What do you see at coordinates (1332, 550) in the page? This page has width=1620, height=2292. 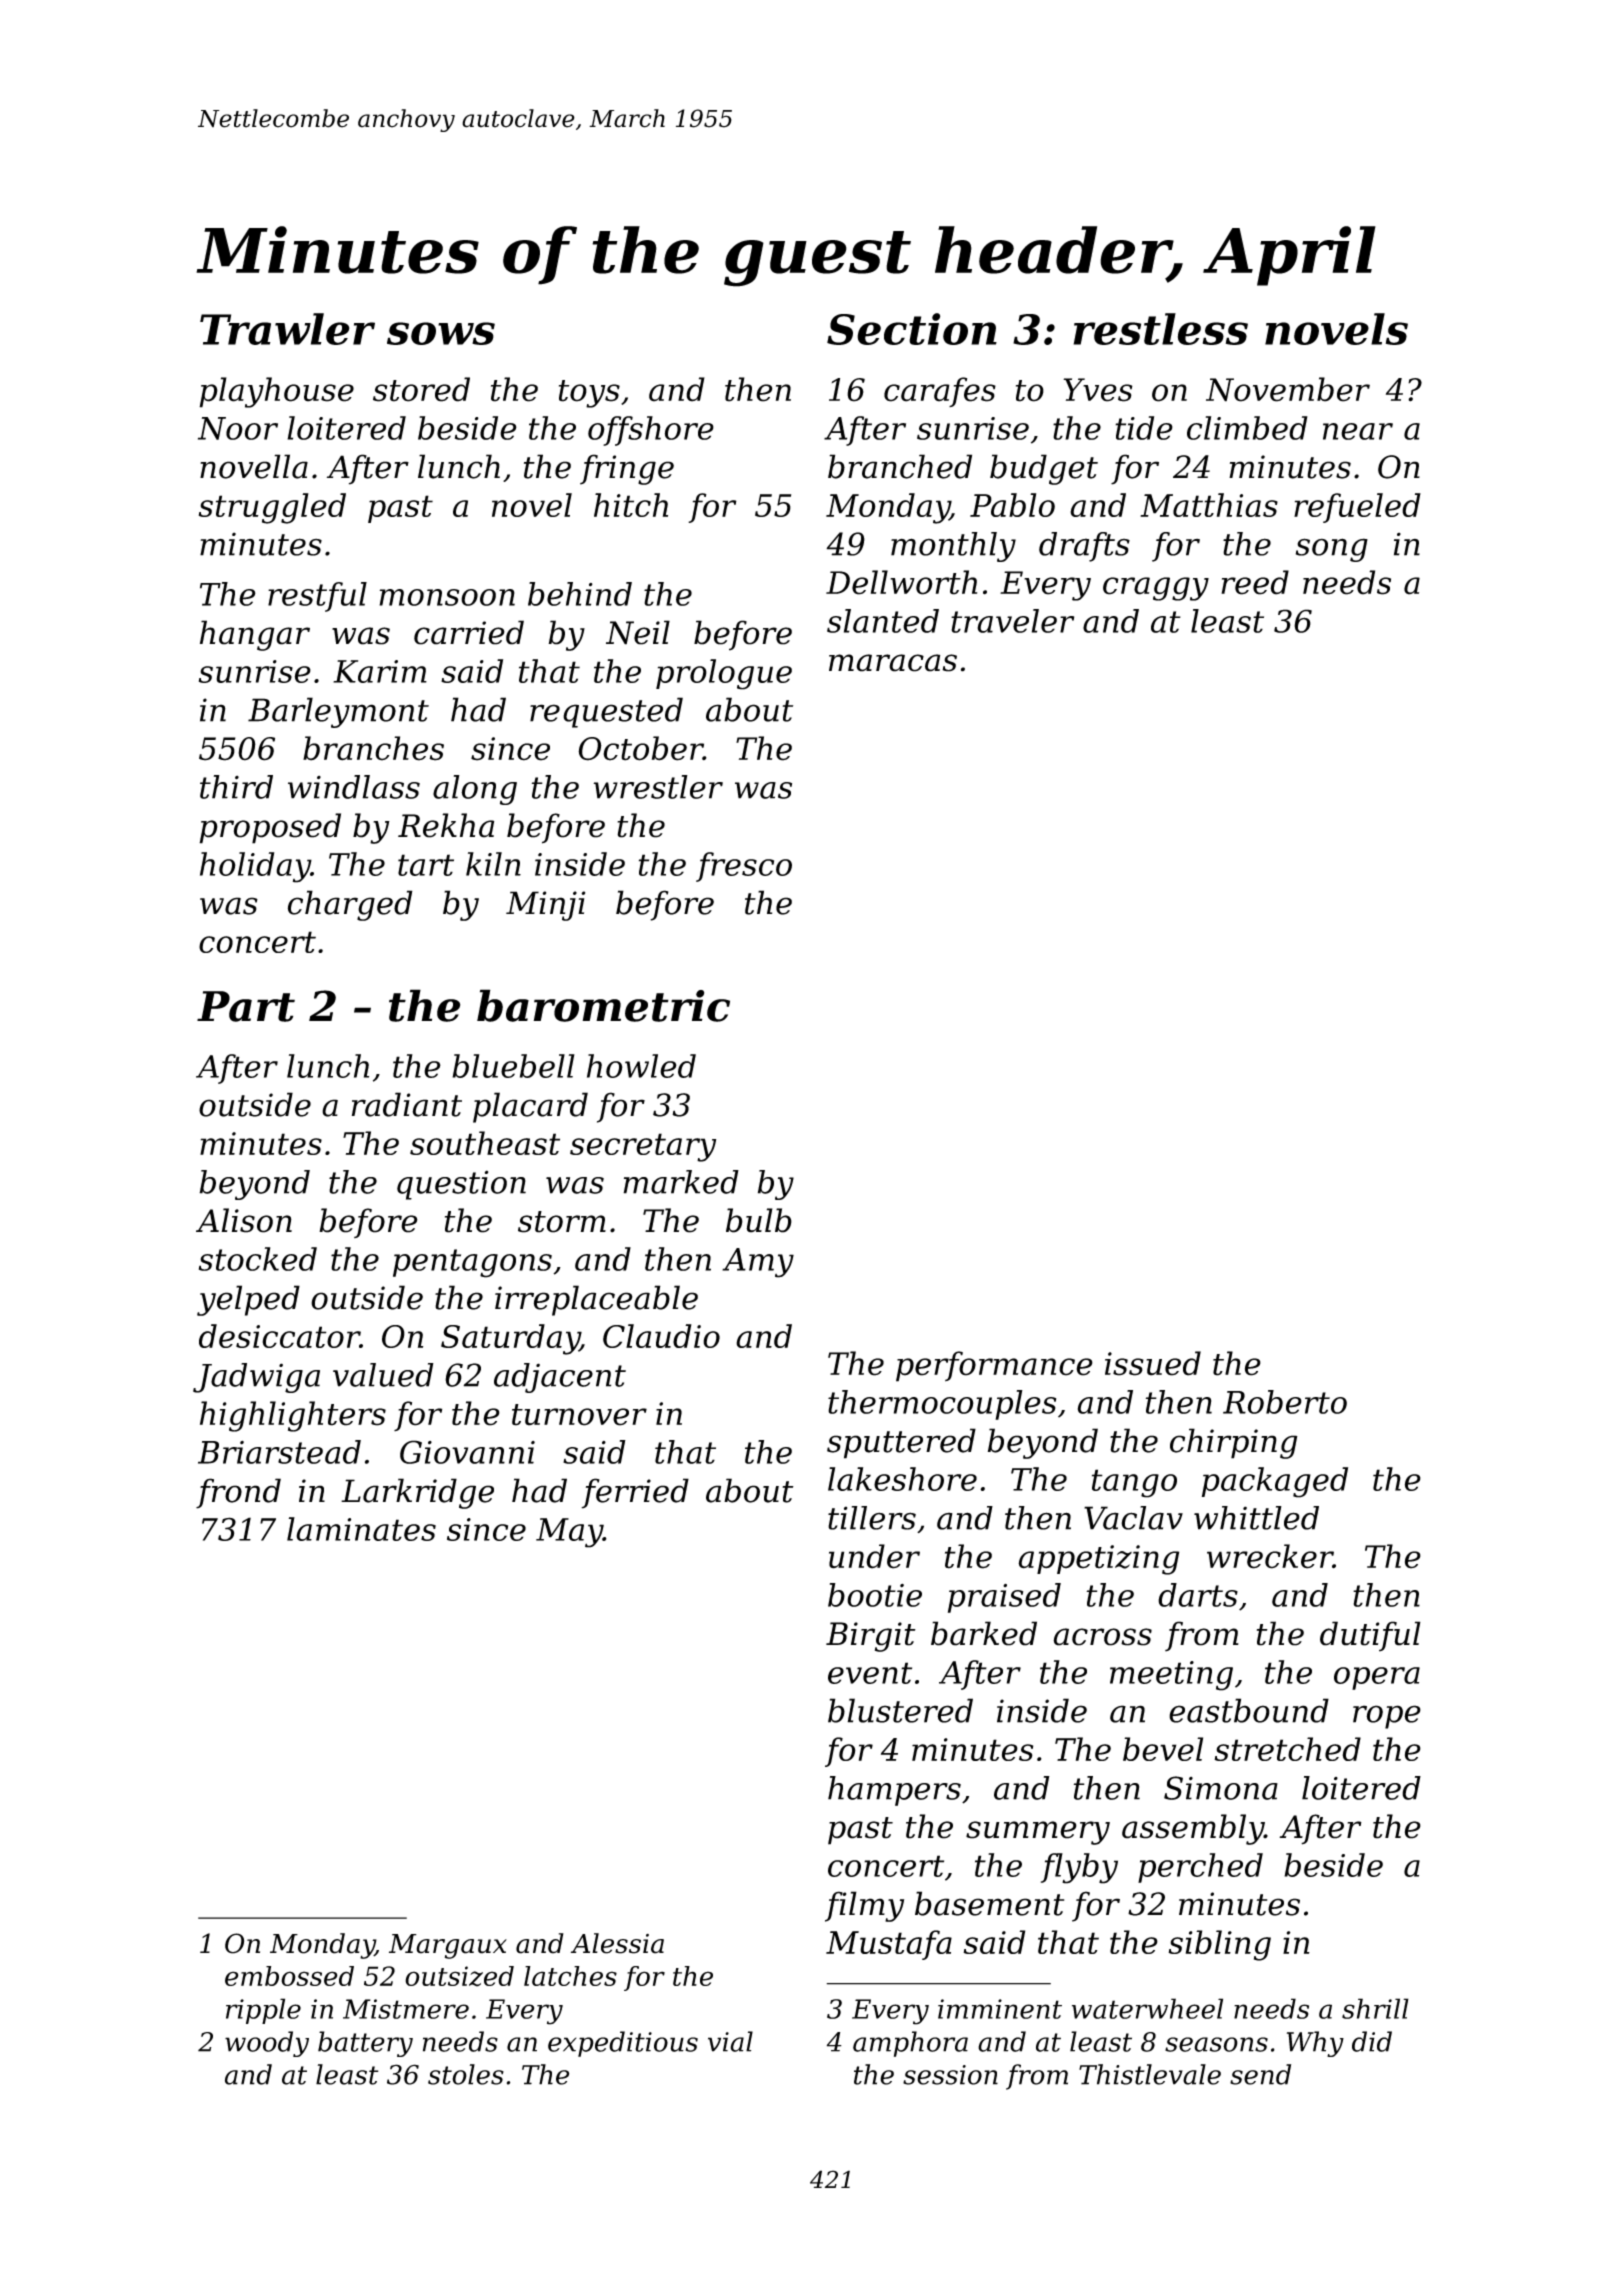 I see `song` at bounding box center [1332, 550].
